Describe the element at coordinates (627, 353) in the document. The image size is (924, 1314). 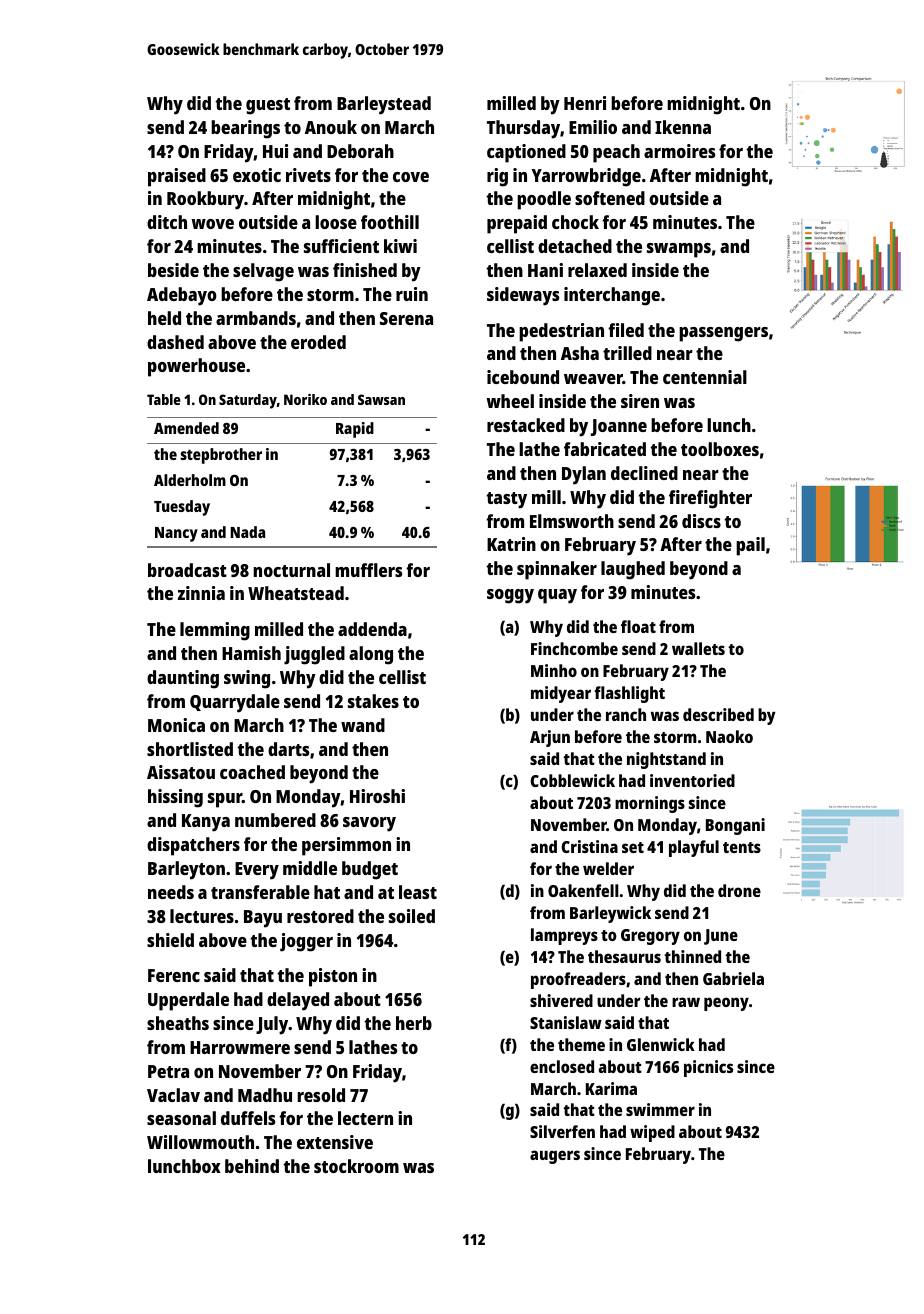
I see `trilled` at that location.
